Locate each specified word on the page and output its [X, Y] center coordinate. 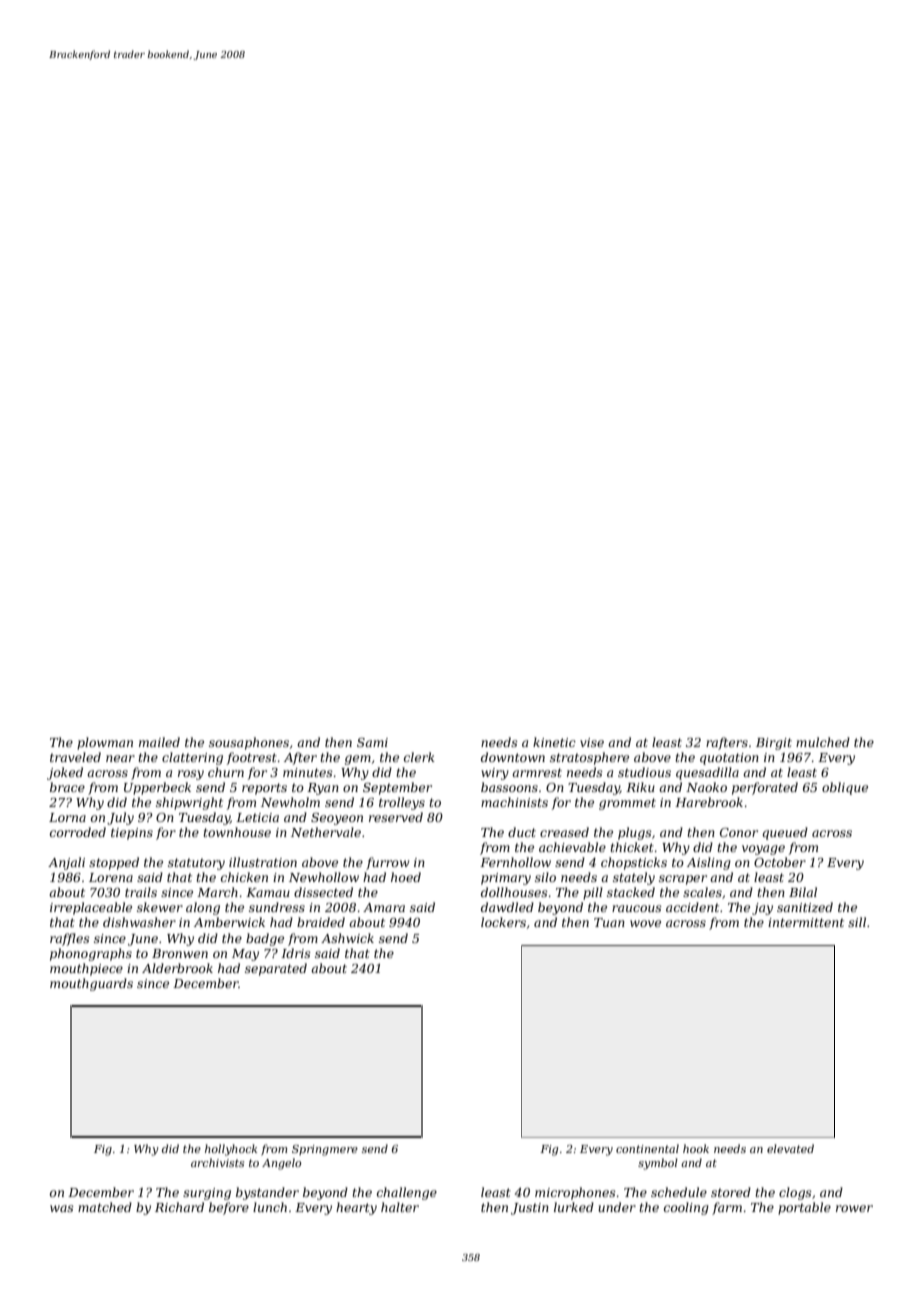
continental [647, 1148]
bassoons [509, 787]
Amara [384, 907]
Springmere [325, 1150]
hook [696, 1148]
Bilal [803, 892]
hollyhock [231, 1150]
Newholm [290, 802]
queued [785, 833]
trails [141, 892]
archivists [217, 1162]
